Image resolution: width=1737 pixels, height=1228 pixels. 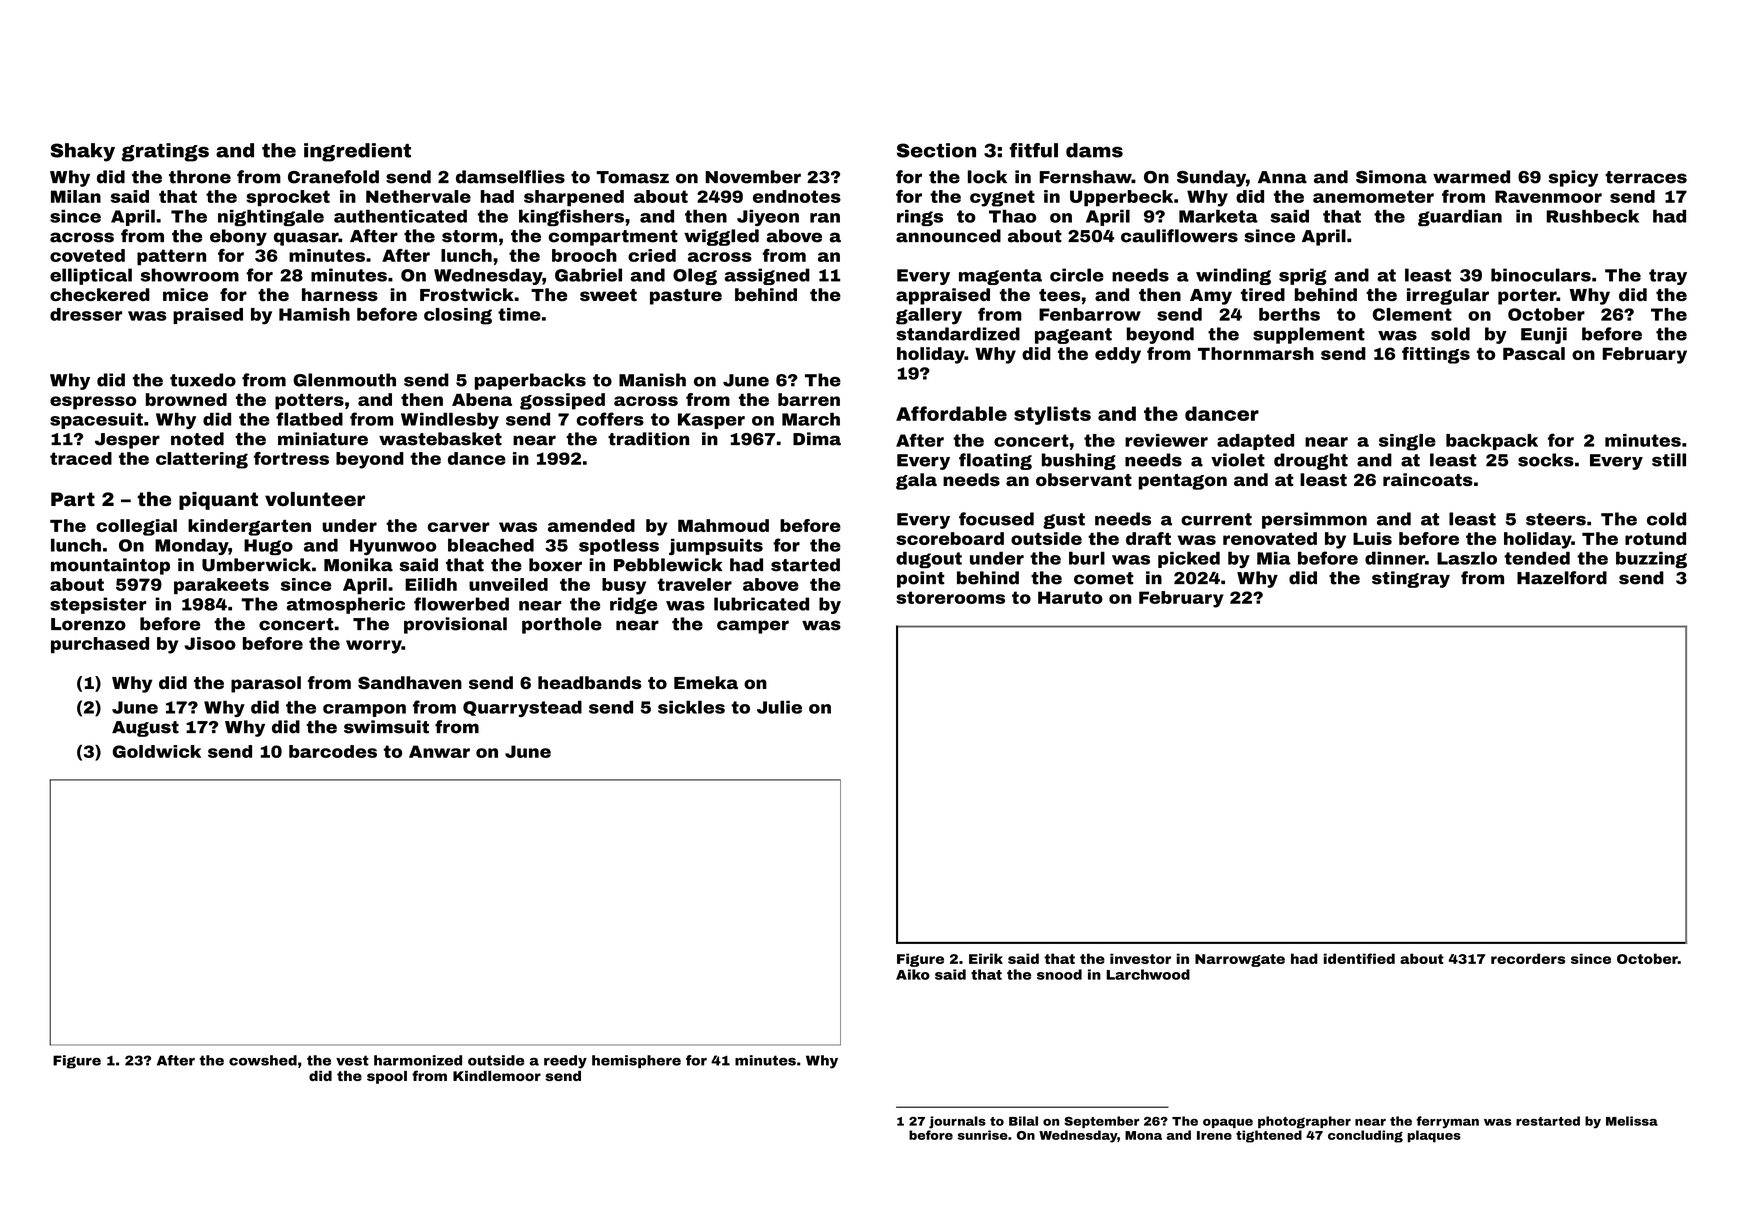 What do you see at coordinates (632, 177) in the screenshot?
I see `Tomasz` at bounding box center [632, 177].
